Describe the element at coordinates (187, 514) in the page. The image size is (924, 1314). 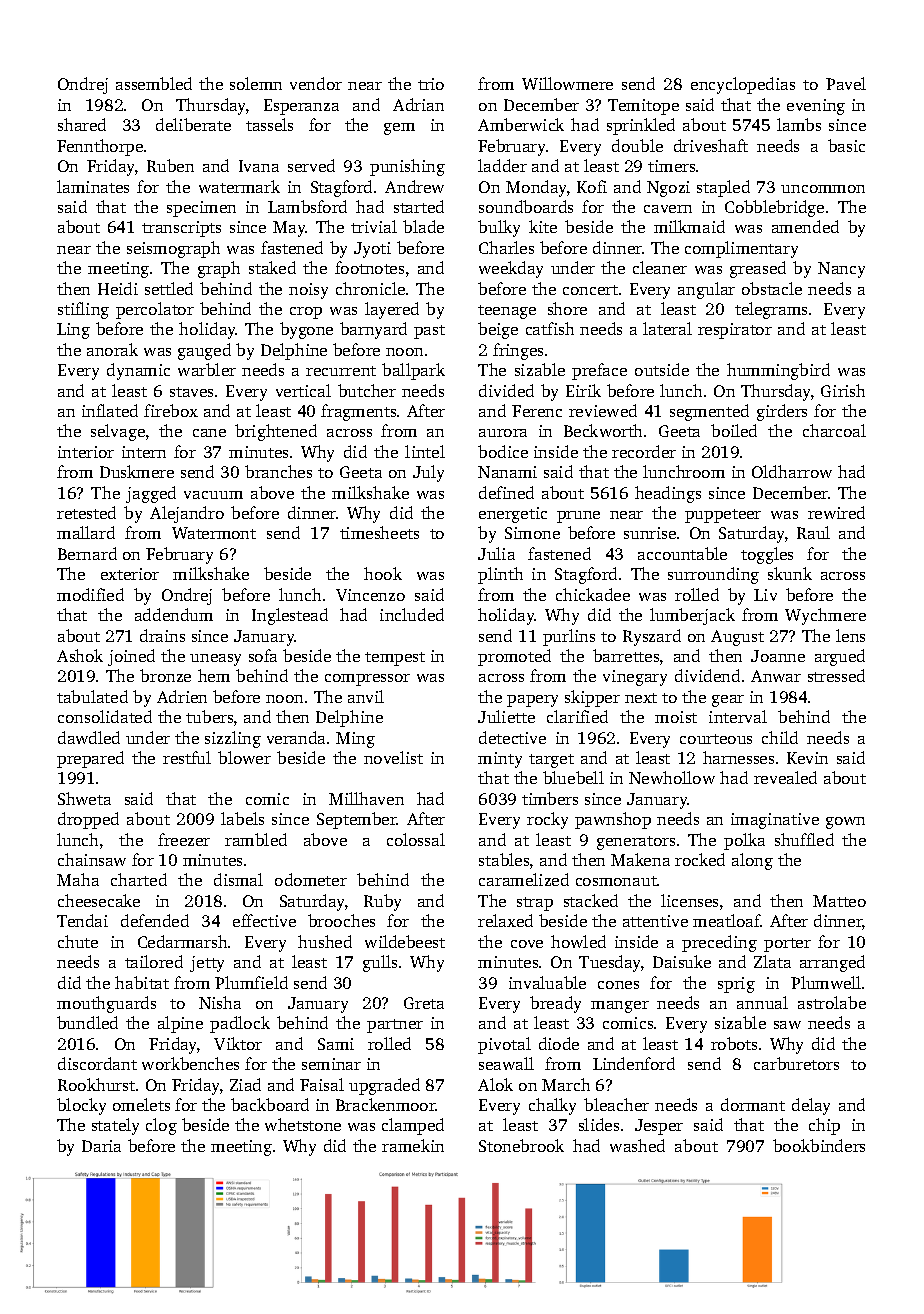
I see `Alejandro` at that location.
